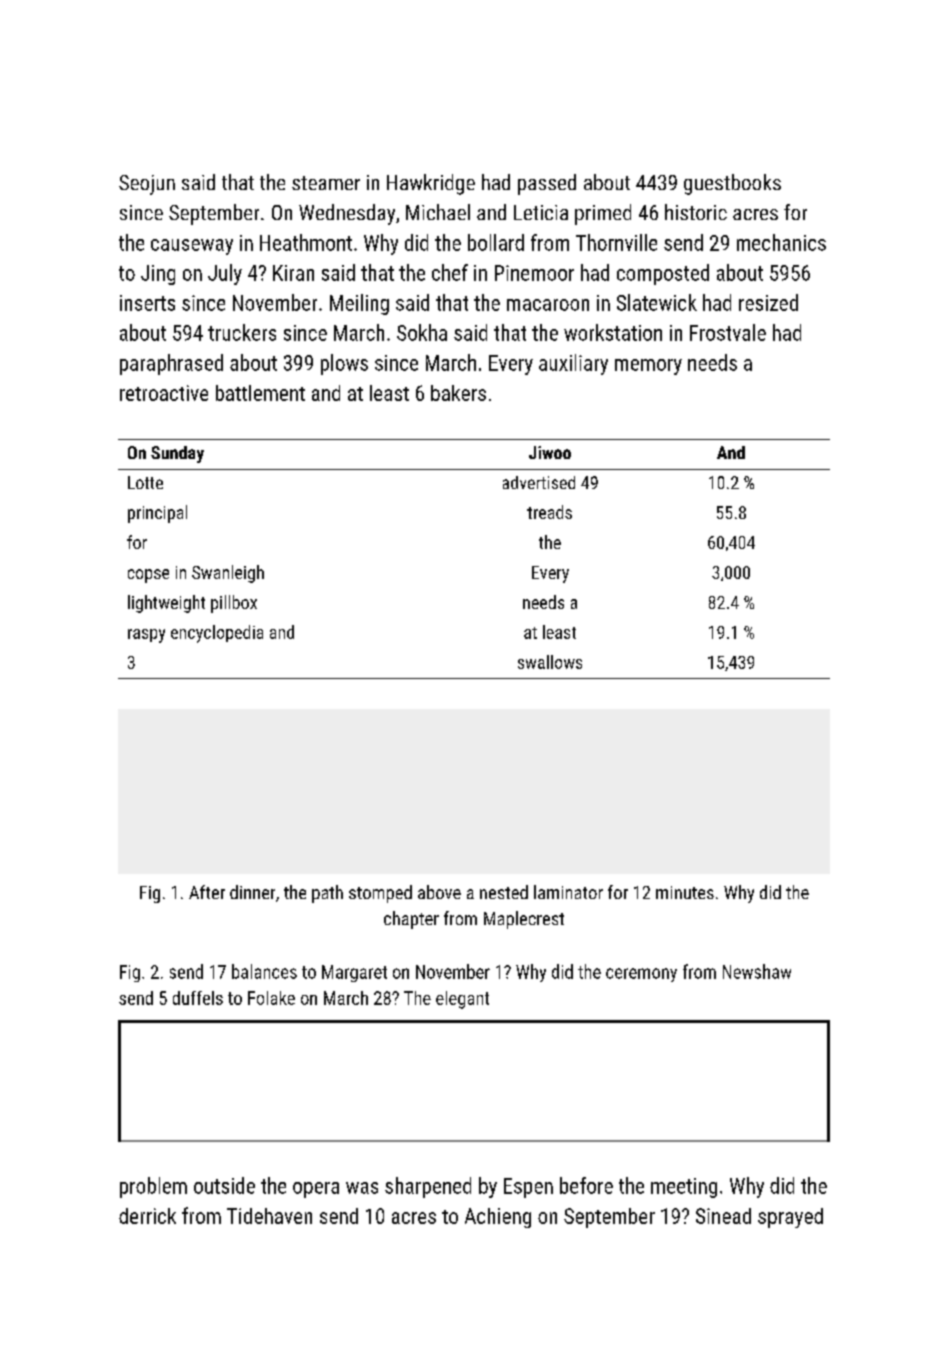 Image resolution: width=948 pixels, height=1345 pixels. I want to click on Hawkridge, so click(431, 184).
